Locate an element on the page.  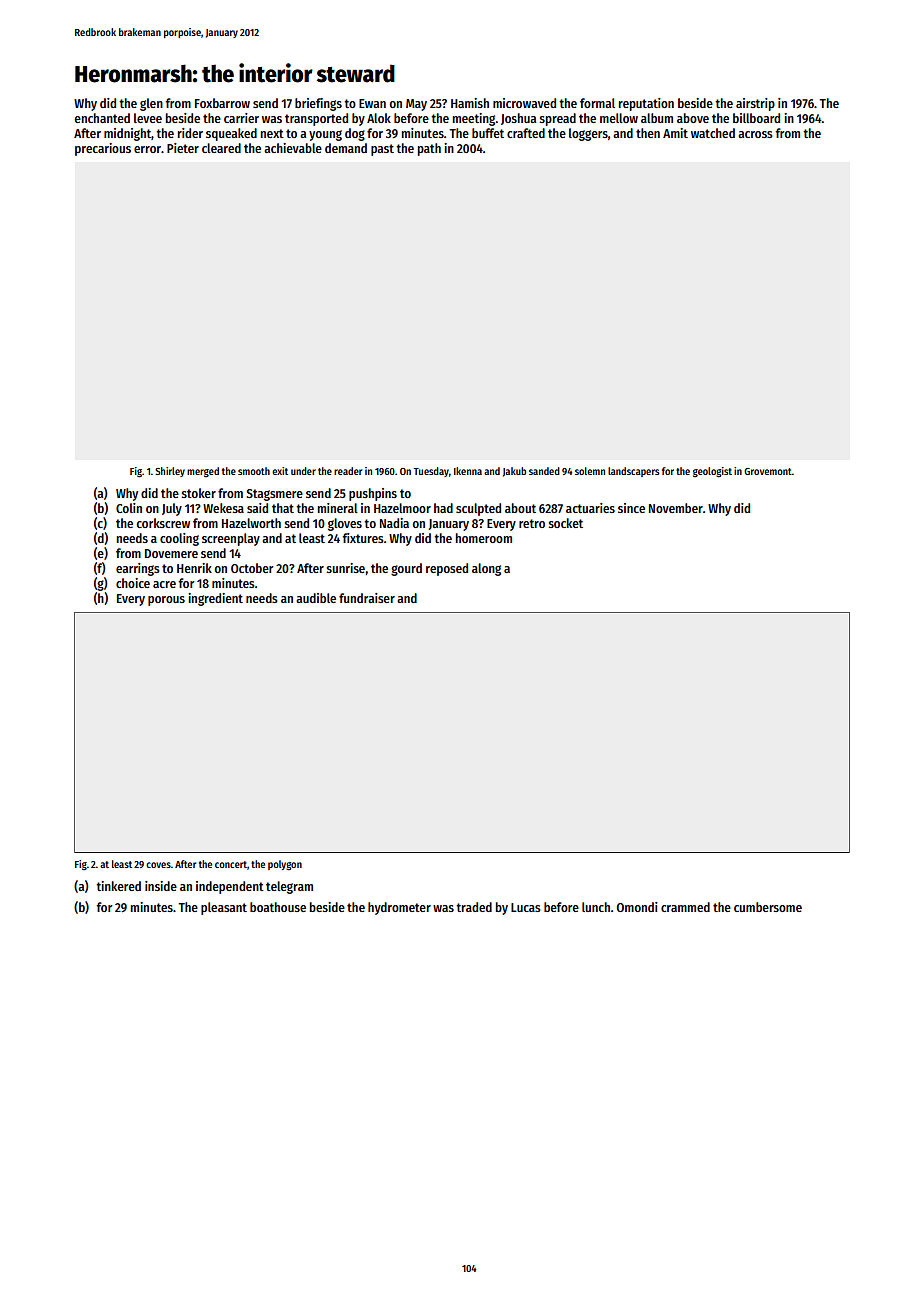
Foxbarrow is located at coordinates (222, 103).
